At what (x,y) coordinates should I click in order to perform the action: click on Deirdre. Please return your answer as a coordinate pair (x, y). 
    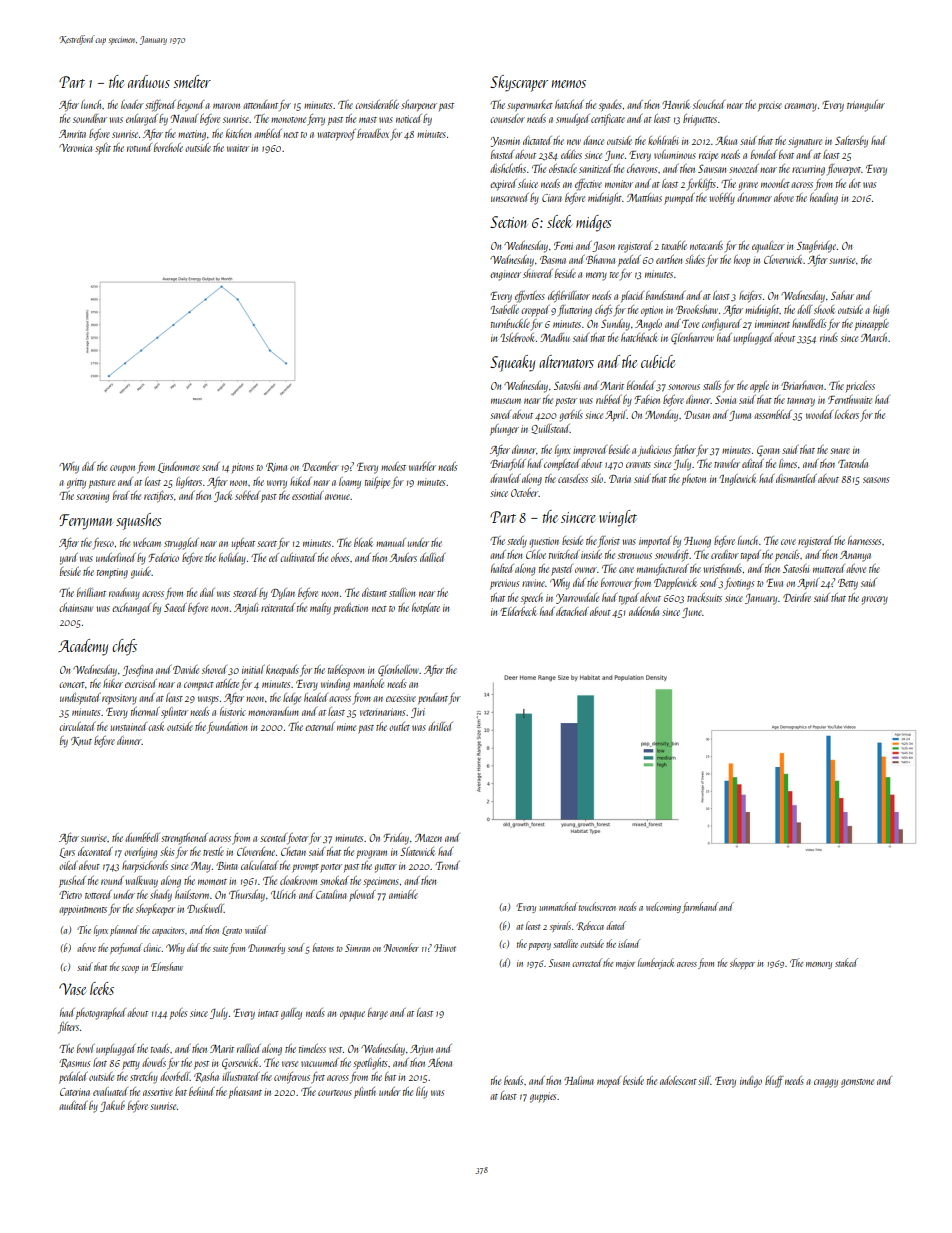
    Looking at the image, I should click on (797, 597).
